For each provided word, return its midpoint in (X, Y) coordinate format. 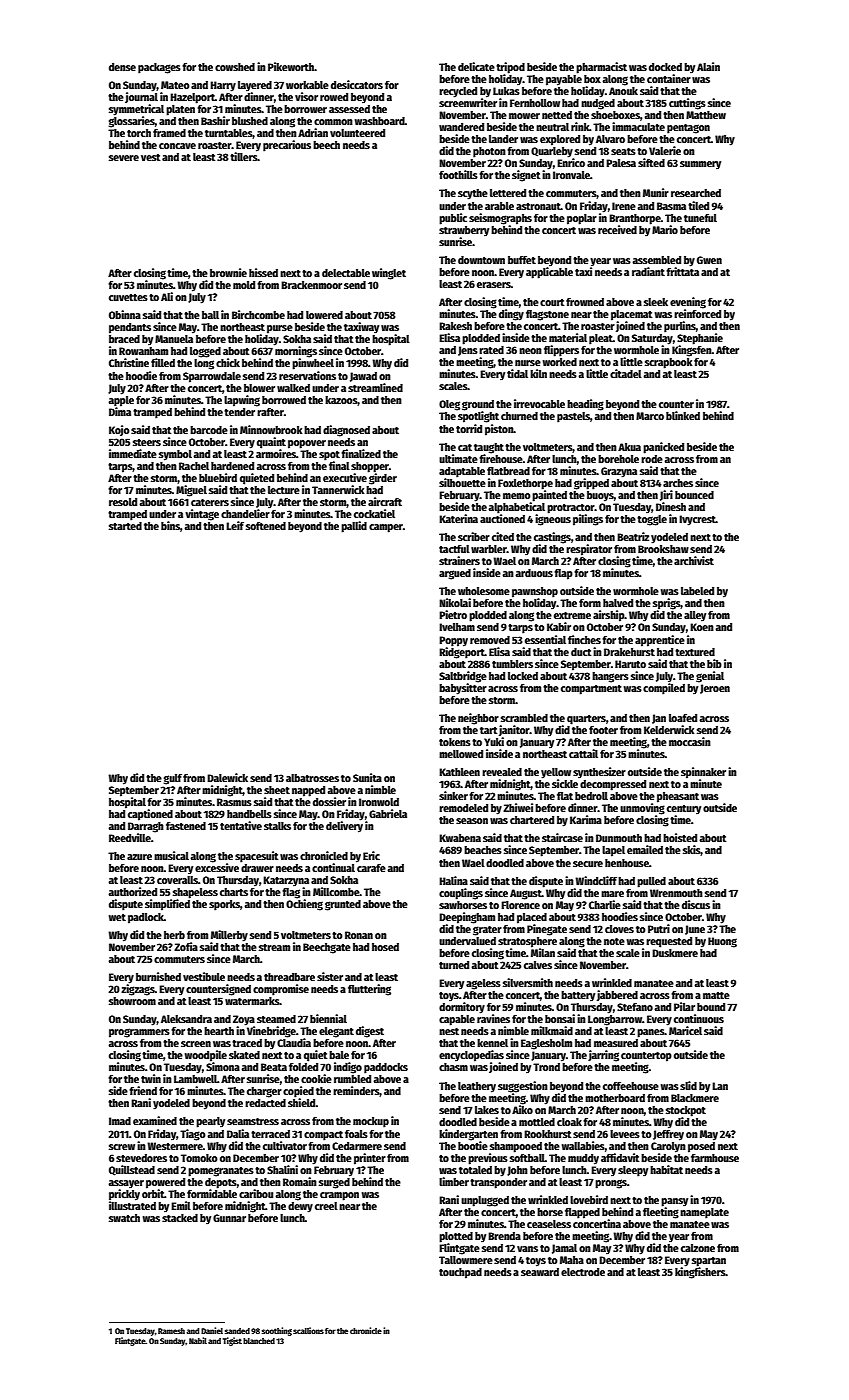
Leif (235, 525)
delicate (476, 66)
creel (326, 1206)
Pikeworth (291, 66)
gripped (591, 484)
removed (490, 640)
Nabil (198, 1340)
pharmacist (601, 68)
